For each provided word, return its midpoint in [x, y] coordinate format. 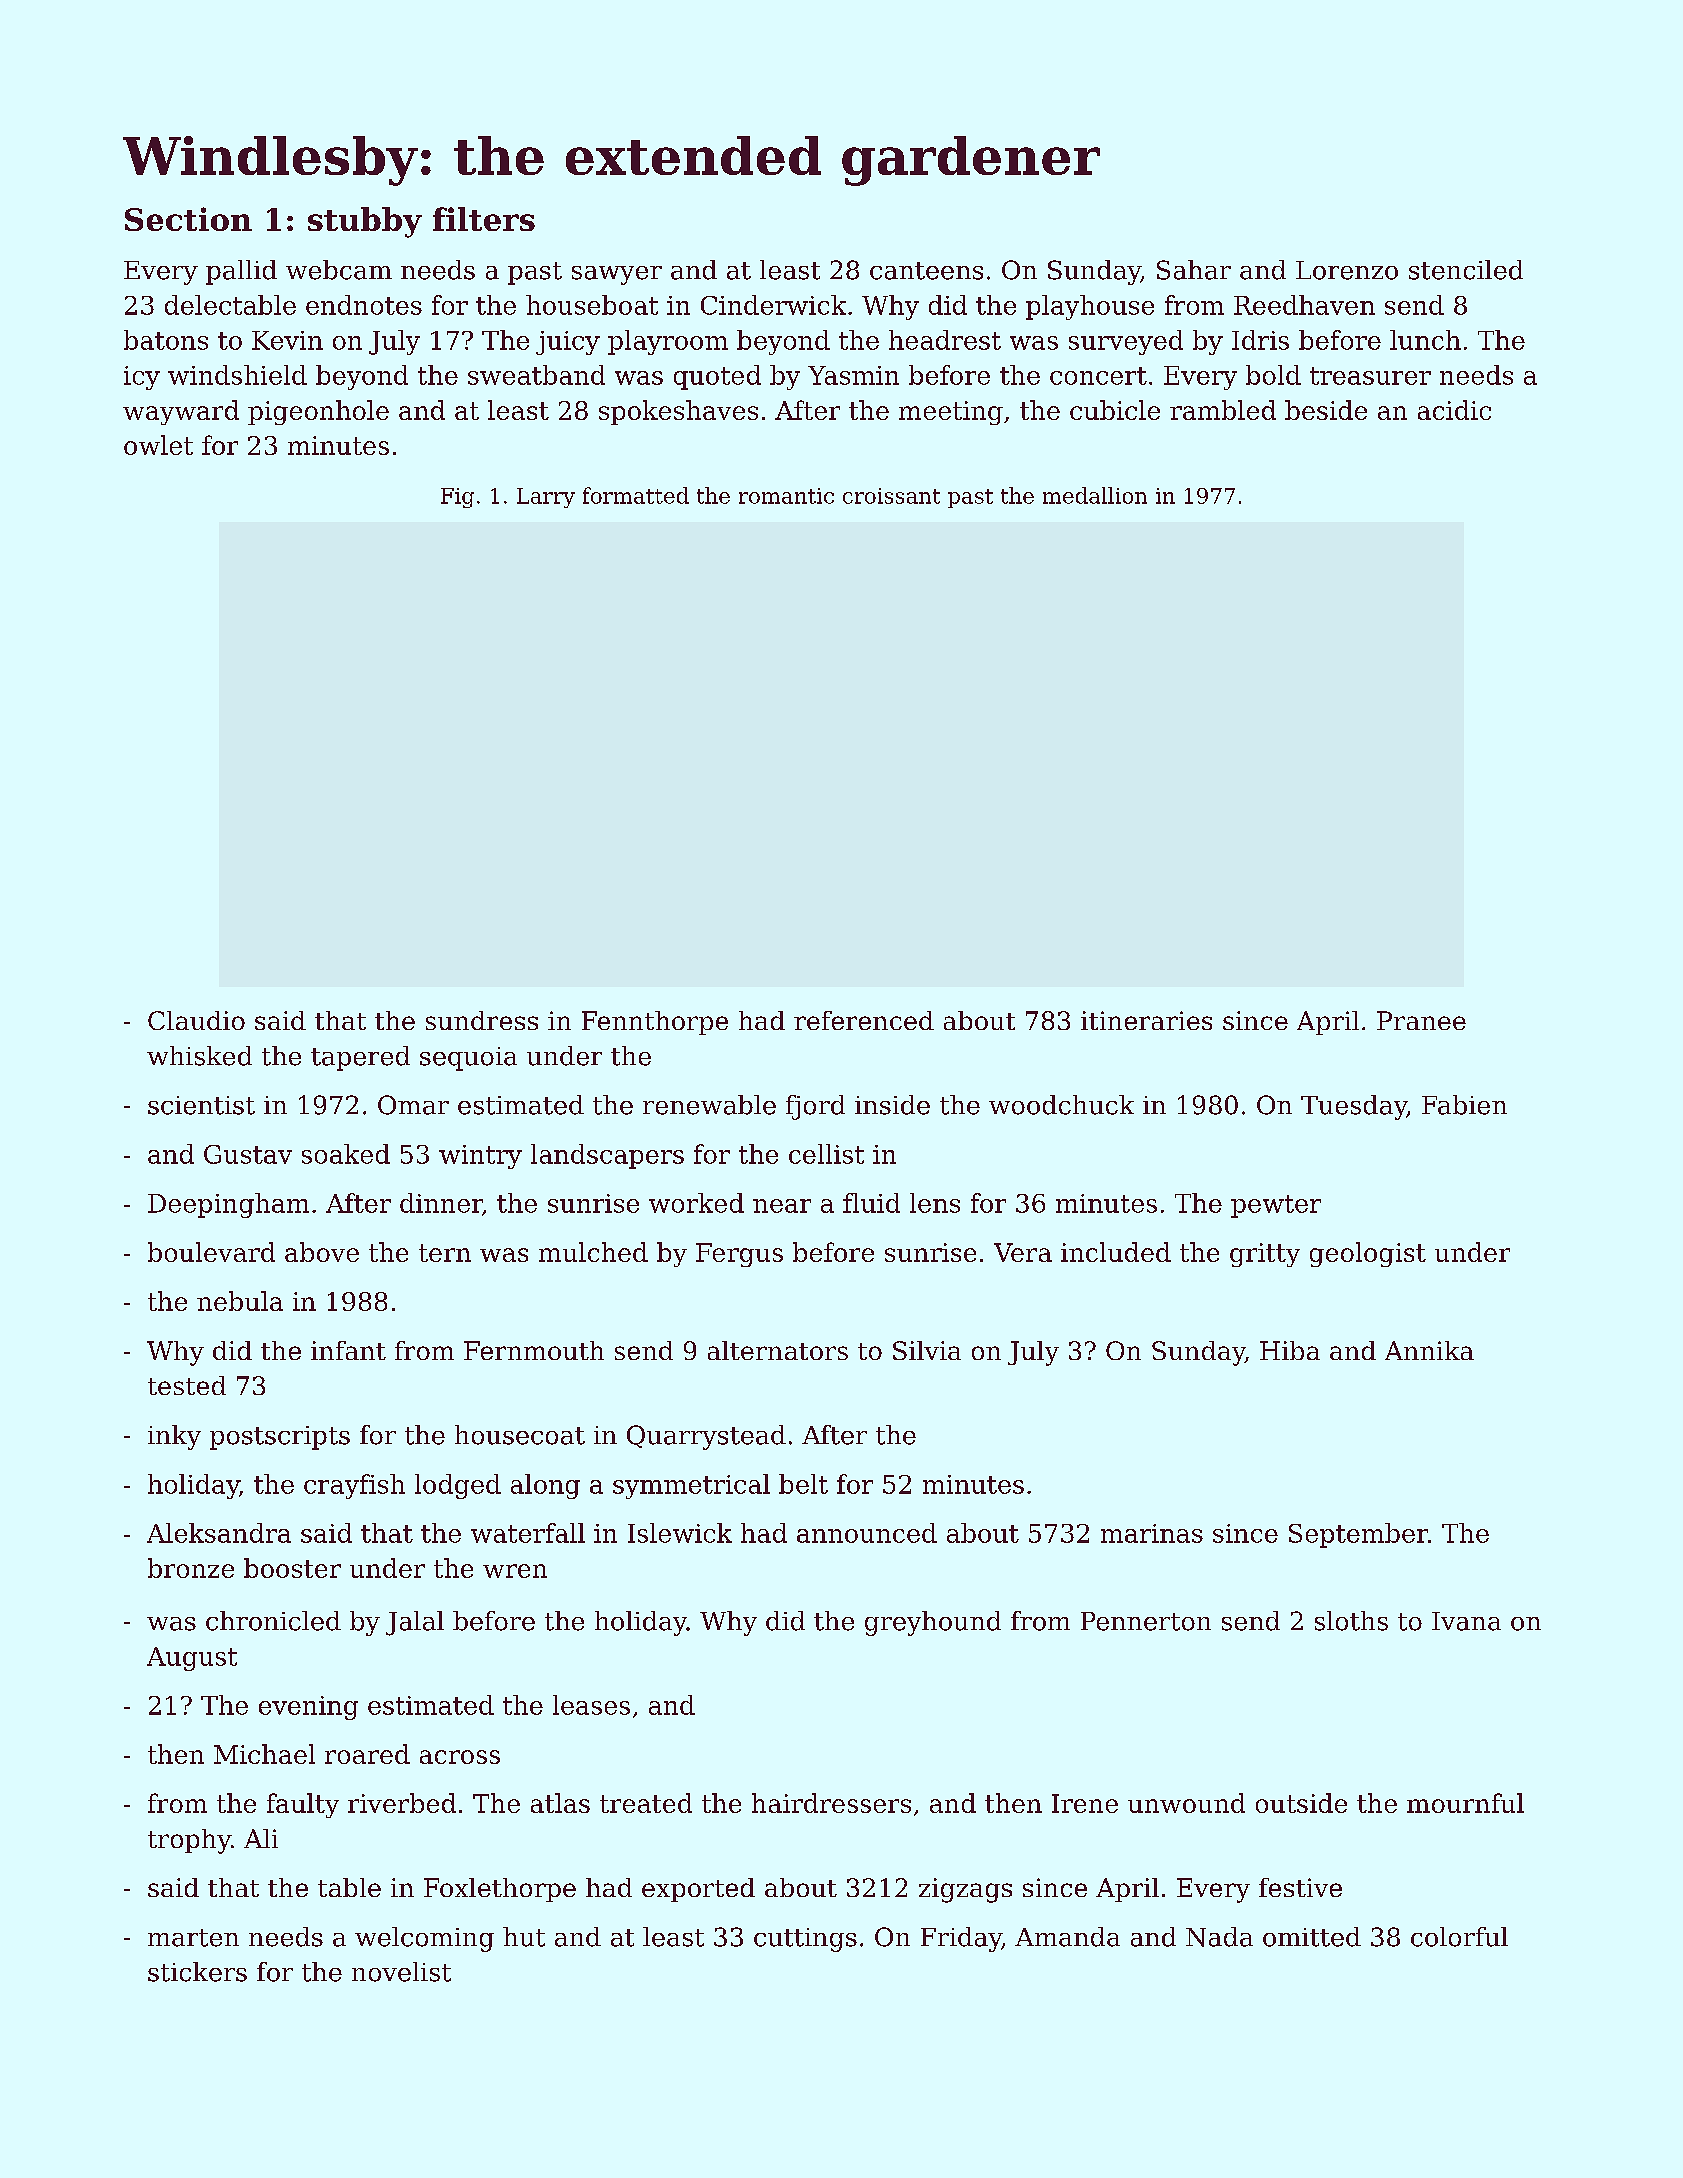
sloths [1351, 1621]
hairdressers [831, 1803]
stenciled [1466, 270]
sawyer [617, 275]
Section [188, 219]
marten [193, 1938]
